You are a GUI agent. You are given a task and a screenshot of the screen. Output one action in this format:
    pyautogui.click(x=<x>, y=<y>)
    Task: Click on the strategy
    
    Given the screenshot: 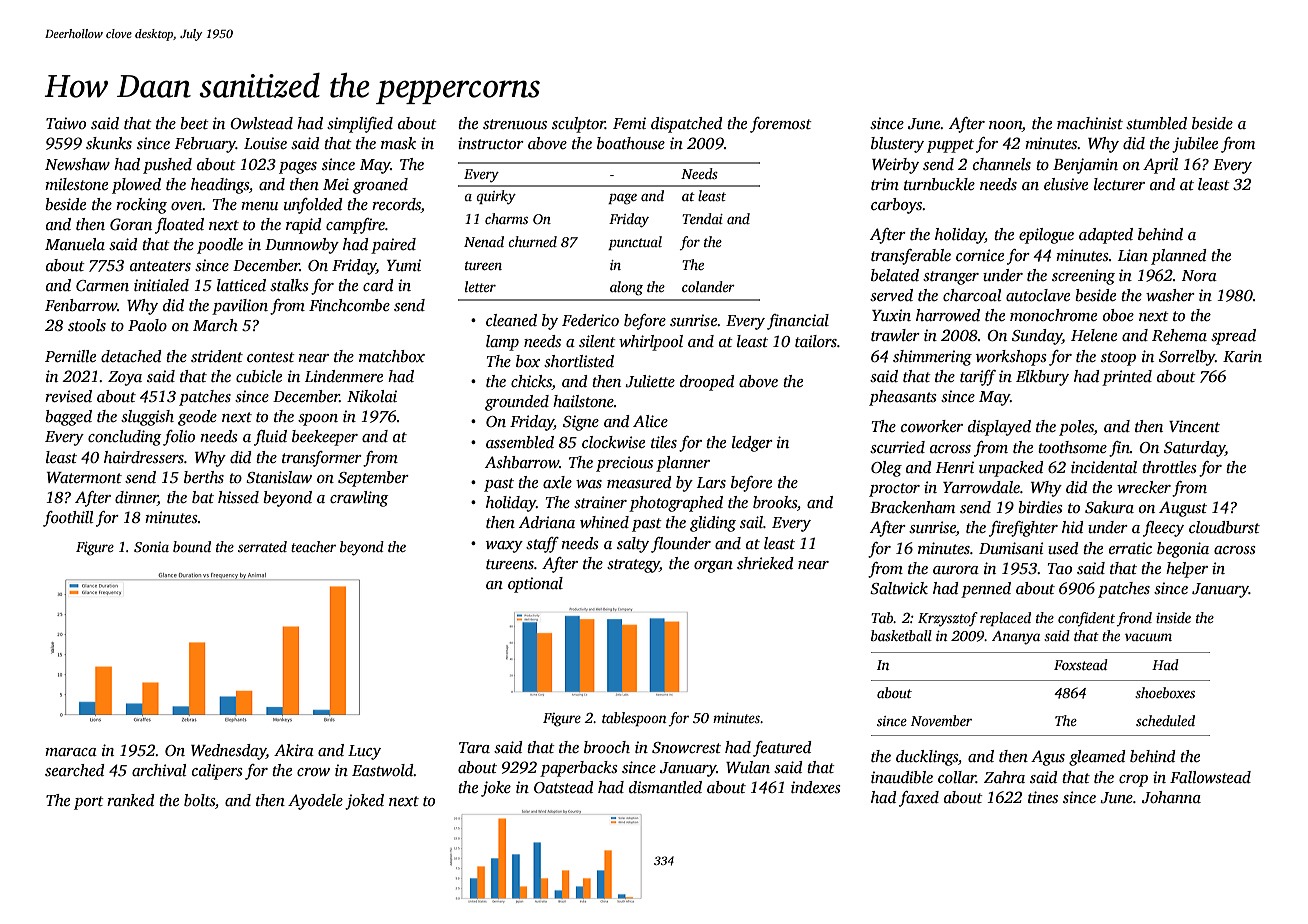 What is the action you would take?
    pyautogui.click(x=633, y=566)
